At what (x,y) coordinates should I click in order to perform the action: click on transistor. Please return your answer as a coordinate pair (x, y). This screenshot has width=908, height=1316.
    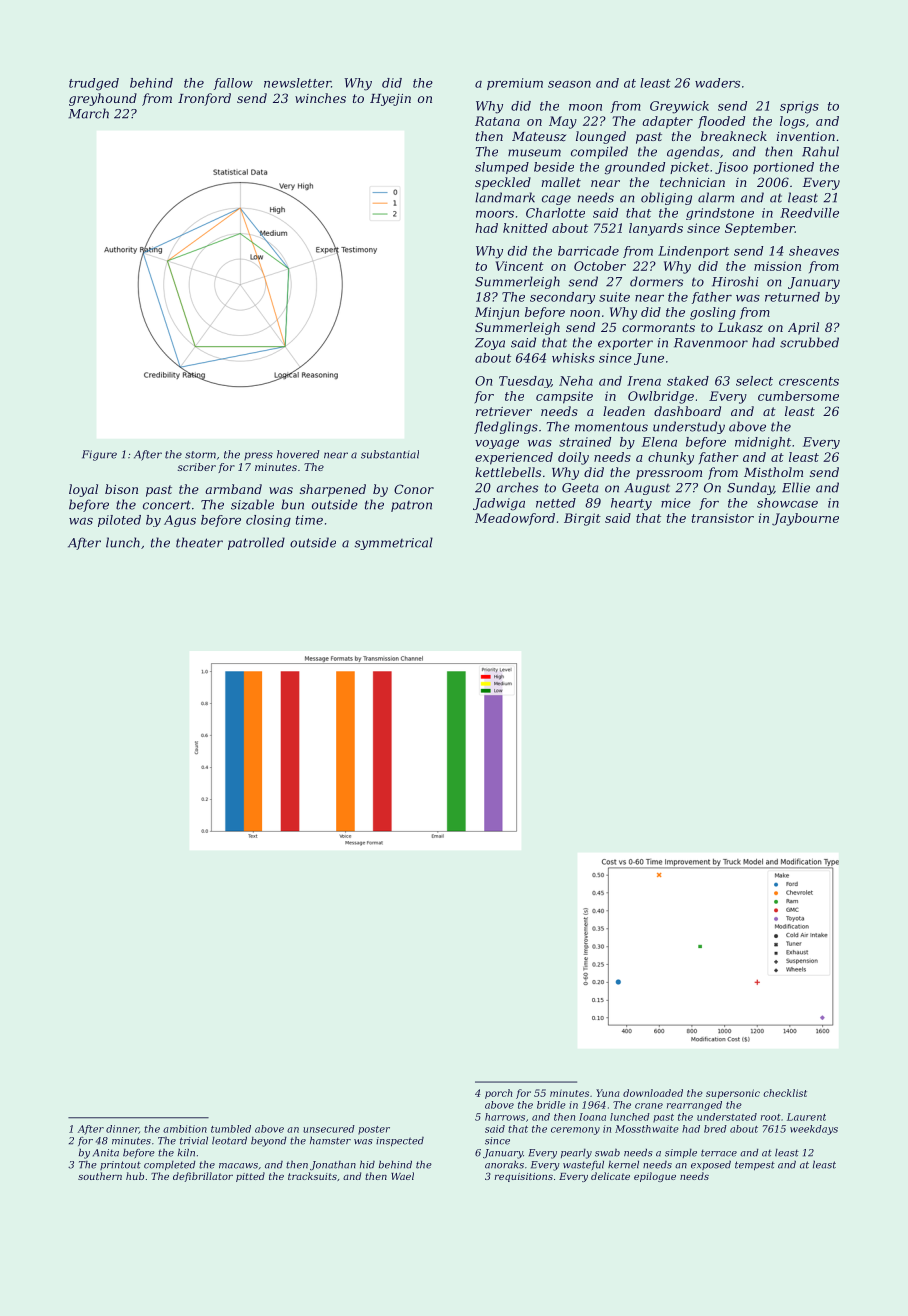
    Looking at the image, I should click on (723, 518).
